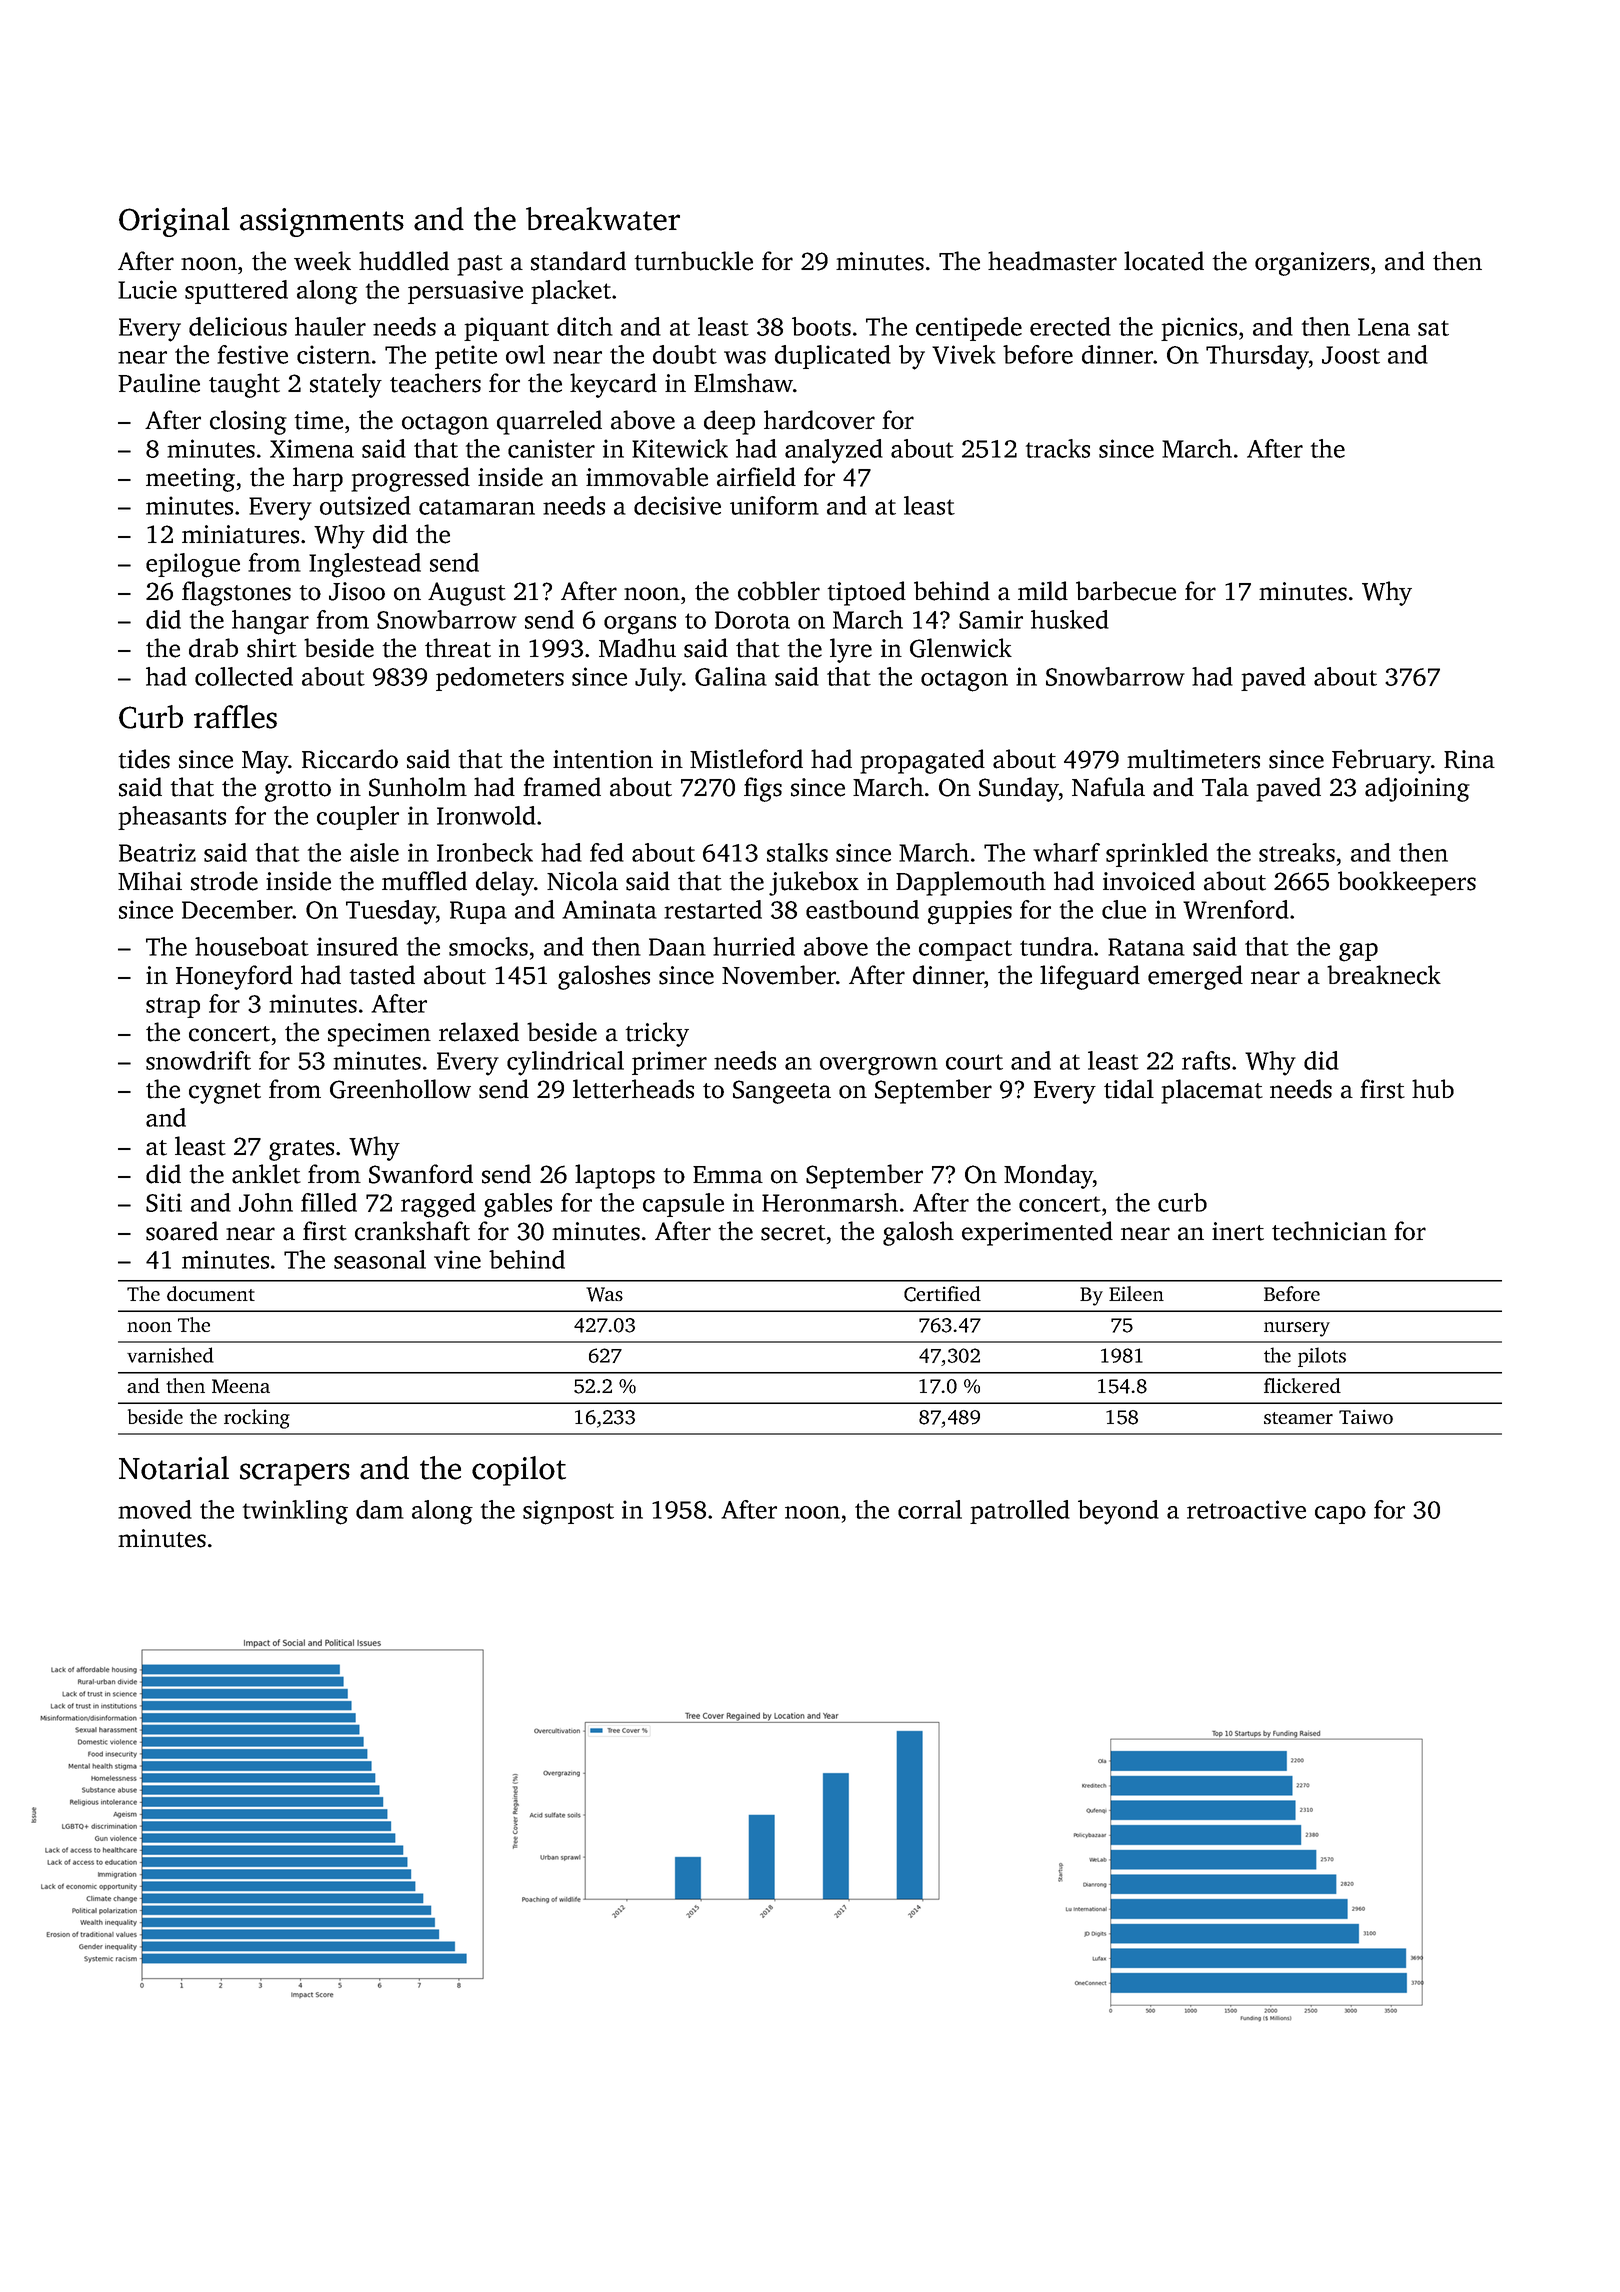  I want to click on Vivek, so click(964, 354).
